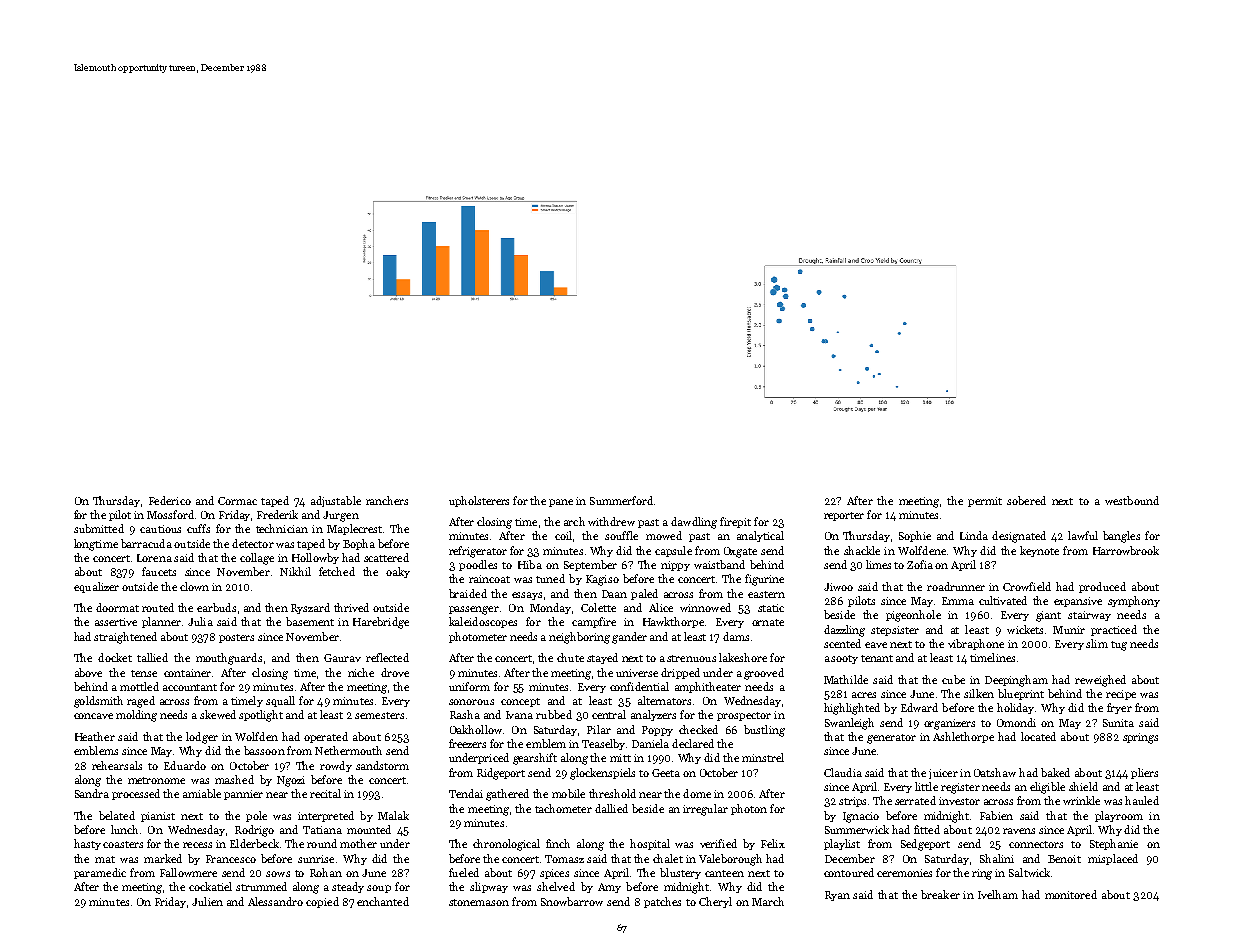  I want to click on Hiba, so click(530, 564).
